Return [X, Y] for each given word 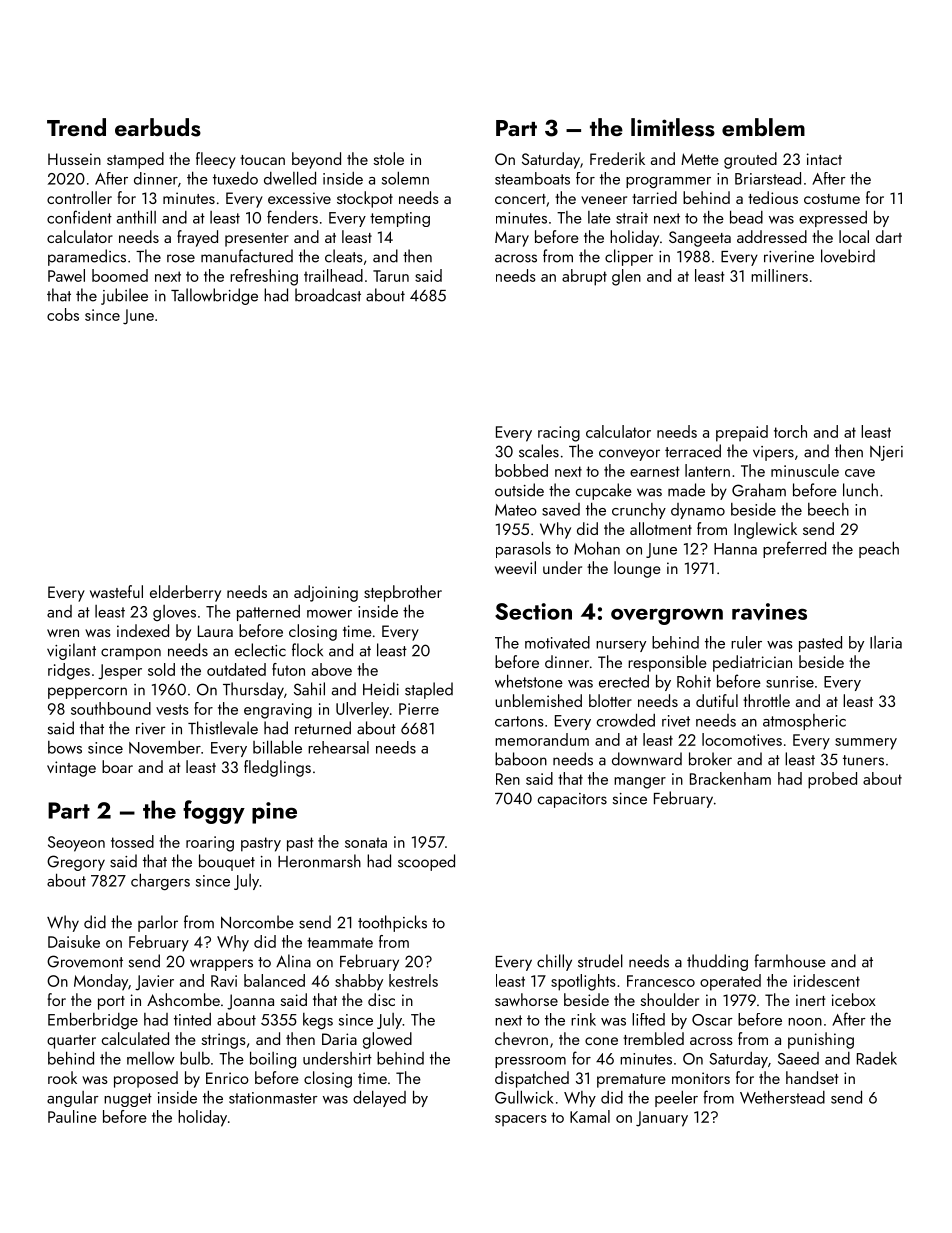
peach [879, 549]
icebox [854, 999]
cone [601, 1041]
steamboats [532, 178]
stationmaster [273, 1098]
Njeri [886, 453]
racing [559, 434]
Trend [76, 127]
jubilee [124, 296]
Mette [700, 159]
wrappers [221, 965]
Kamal [590, 1116]
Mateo [516, 510]
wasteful [116, 591]
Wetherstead [782, 1097]
